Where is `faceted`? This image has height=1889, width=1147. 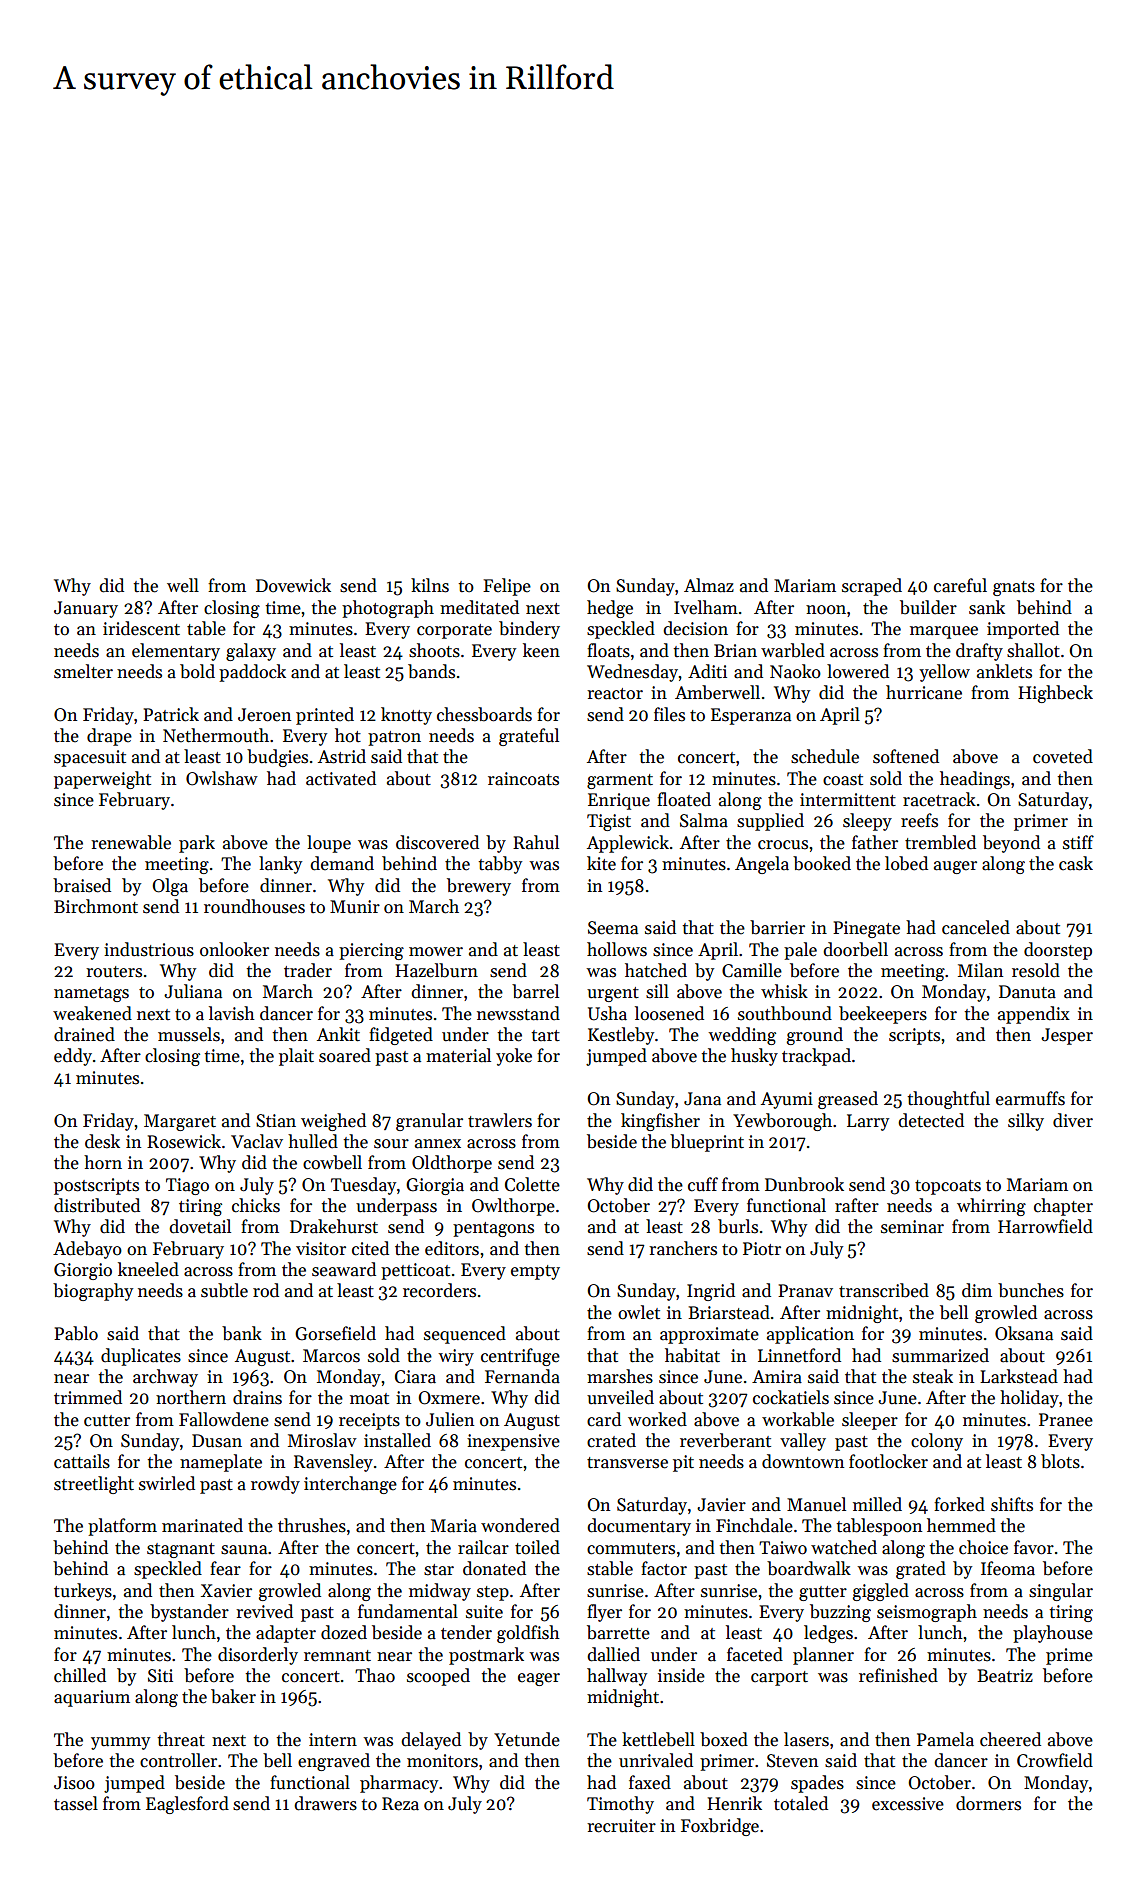 faceted is located at coordinates (755, 1654).
